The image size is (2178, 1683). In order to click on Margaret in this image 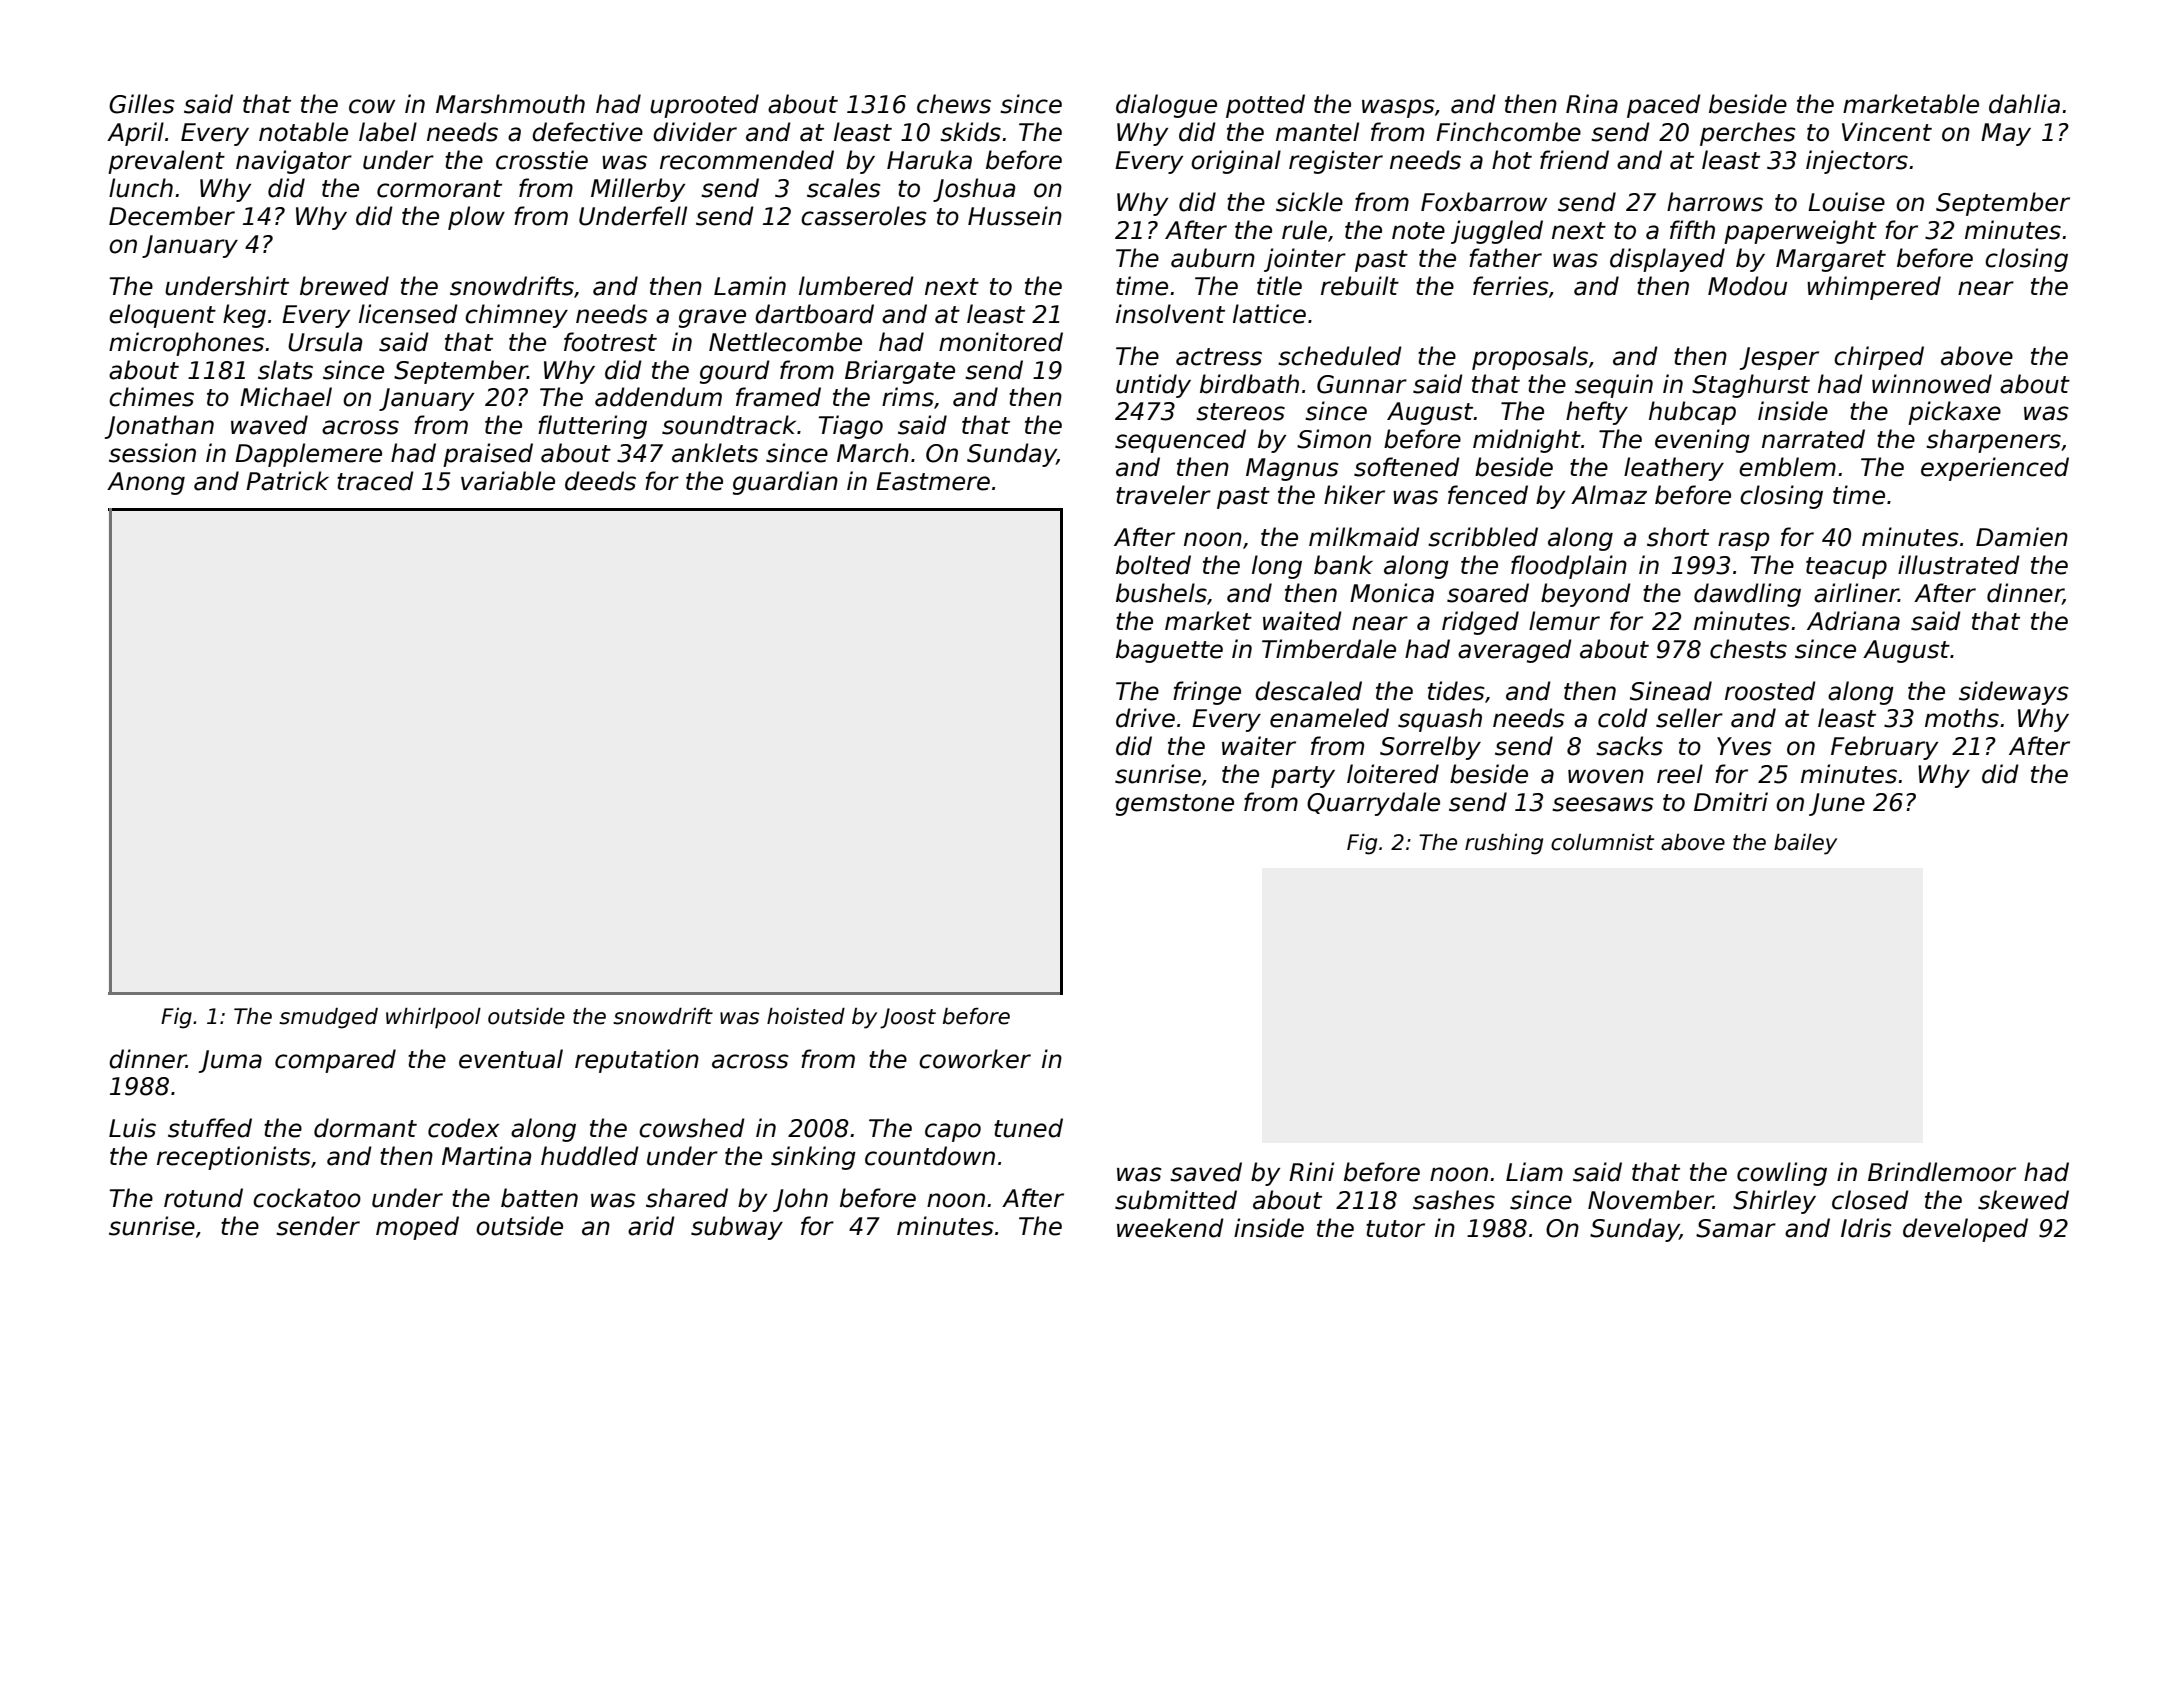, I will do `click(1831, 260)`.
